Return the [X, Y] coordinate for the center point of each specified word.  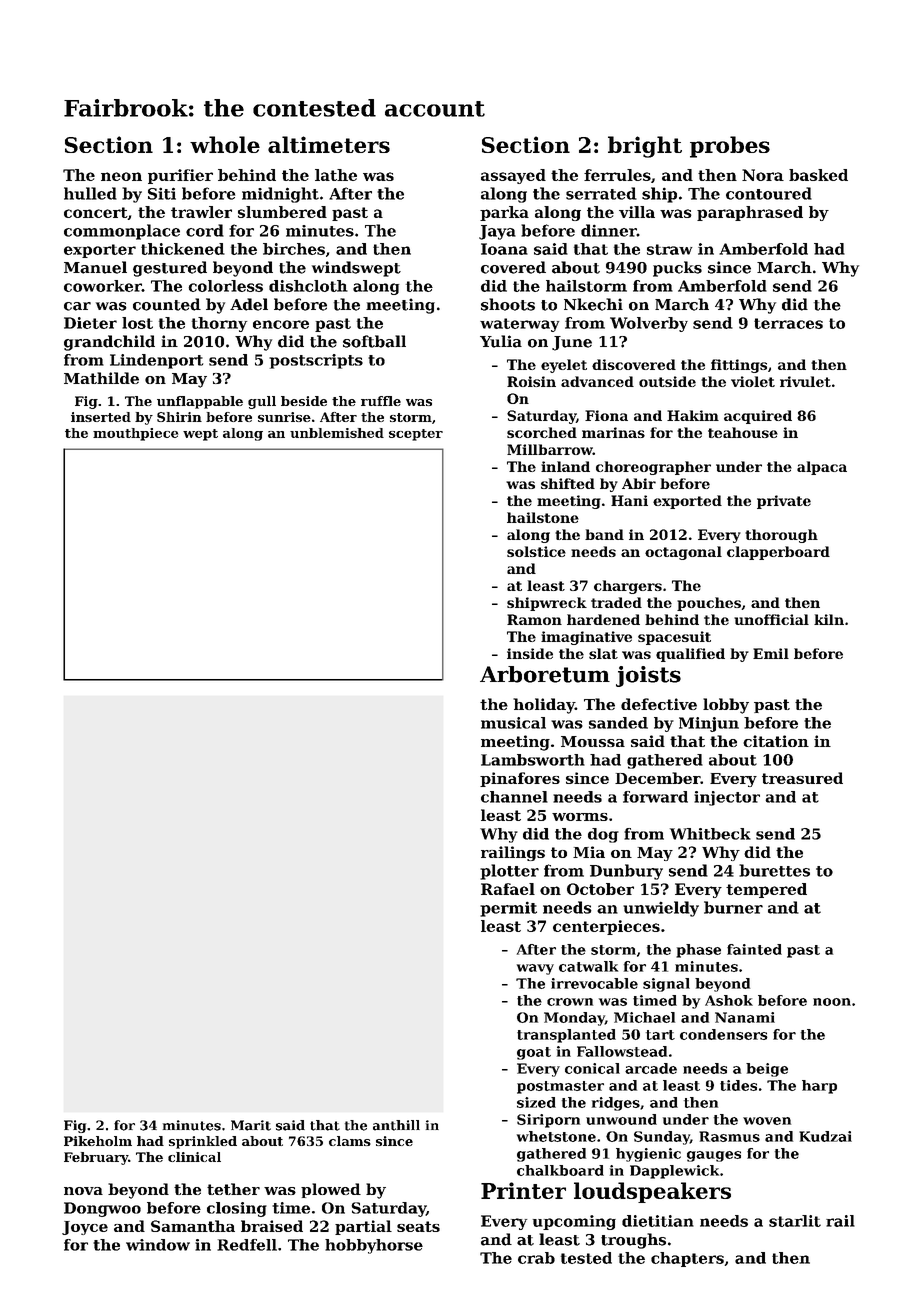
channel [514, 797]
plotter [509, 872]
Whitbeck [710, 834]
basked [818, 175]
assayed [513, 176]
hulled [90, 193]
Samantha [193, 1226]
